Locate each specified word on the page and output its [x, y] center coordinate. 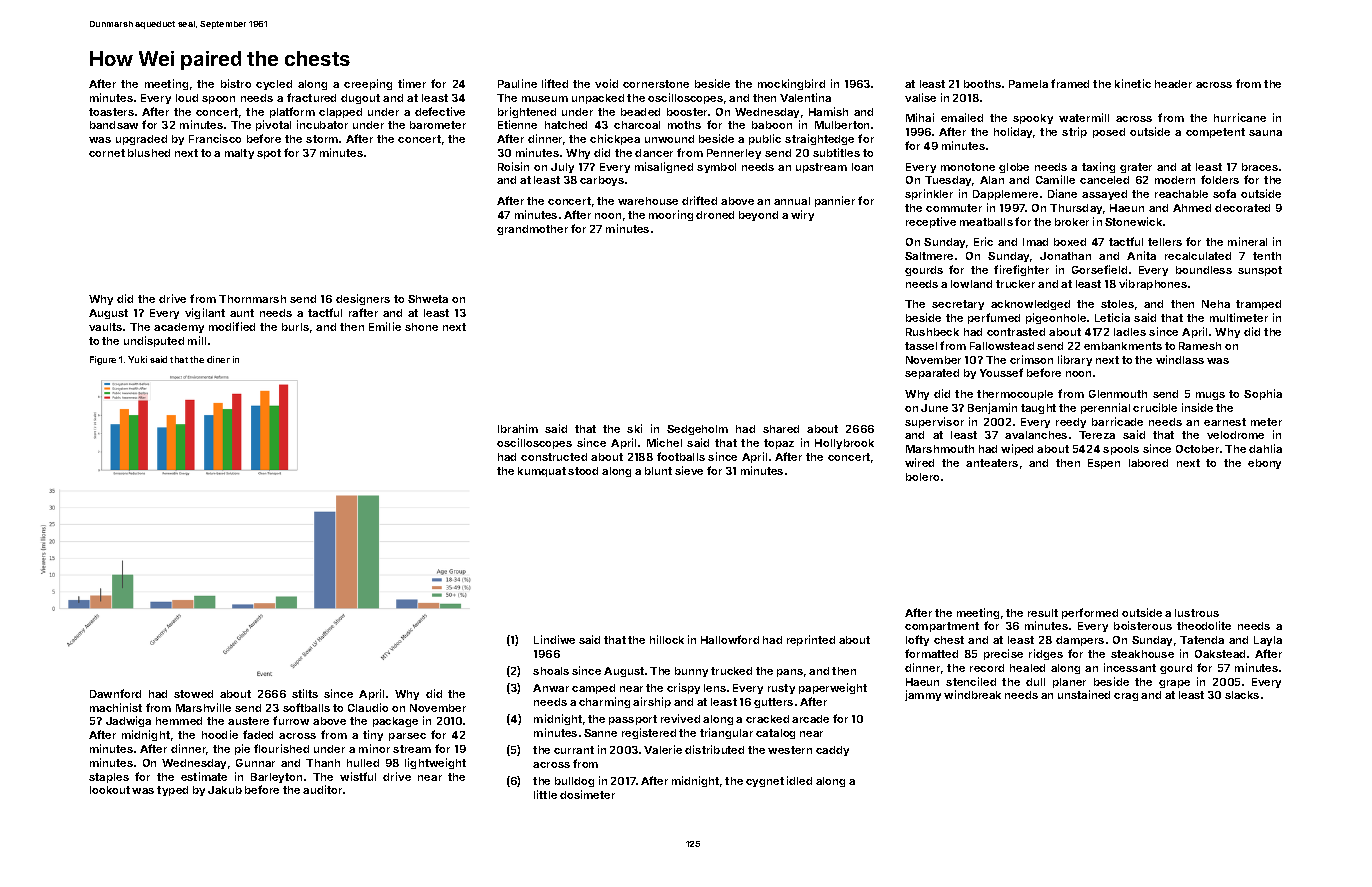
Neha [1216, 304]
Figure [103, 360]
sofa [1224, 193]
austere [248, 721]
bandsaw [114, 125]
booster [687, 112]
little [545, 794]
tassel [921, 346]
